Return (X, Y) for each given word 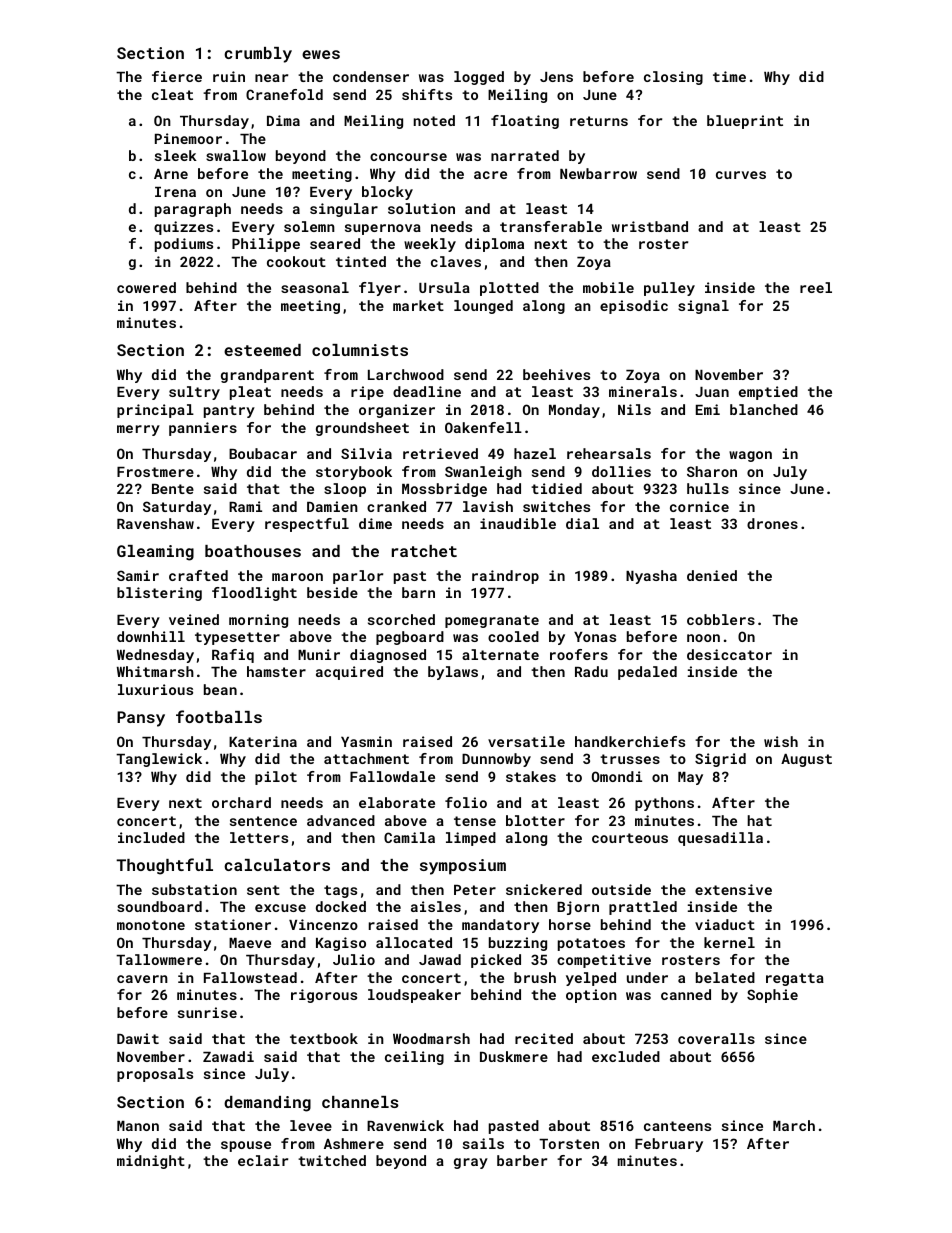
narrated (525, 155)
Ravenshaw (155, 523)
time (729, 76)
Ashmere (354, 1143)
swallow (236, 155)
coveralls (716, 1038)
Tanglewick (159, 760)
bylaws (453, 673)
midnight (151, 1162)
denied (712, 575)
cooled (513, 636)
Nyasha (651, 577)
